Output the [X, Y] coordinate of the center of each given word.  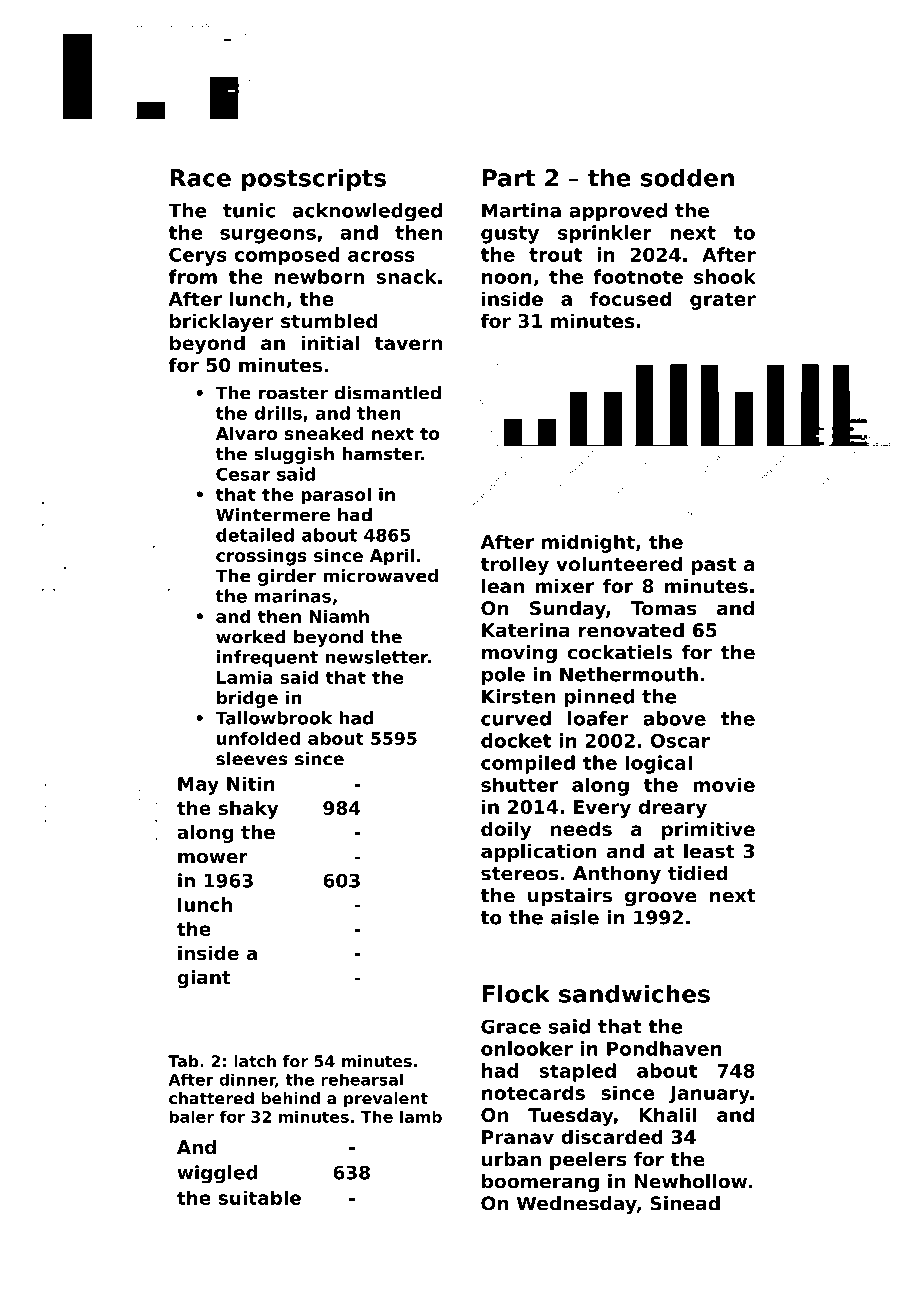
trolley [514, 565]
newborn [319, 276]
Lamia [245, 677]
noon [507, 278]
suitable [259, 1197]
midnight [588, 543]
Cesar [243, 474]
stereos [520, 874]
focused [630, 298]
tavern [408, 343]
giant [204, 979]
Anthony [617, 875]
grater [723, 301]
